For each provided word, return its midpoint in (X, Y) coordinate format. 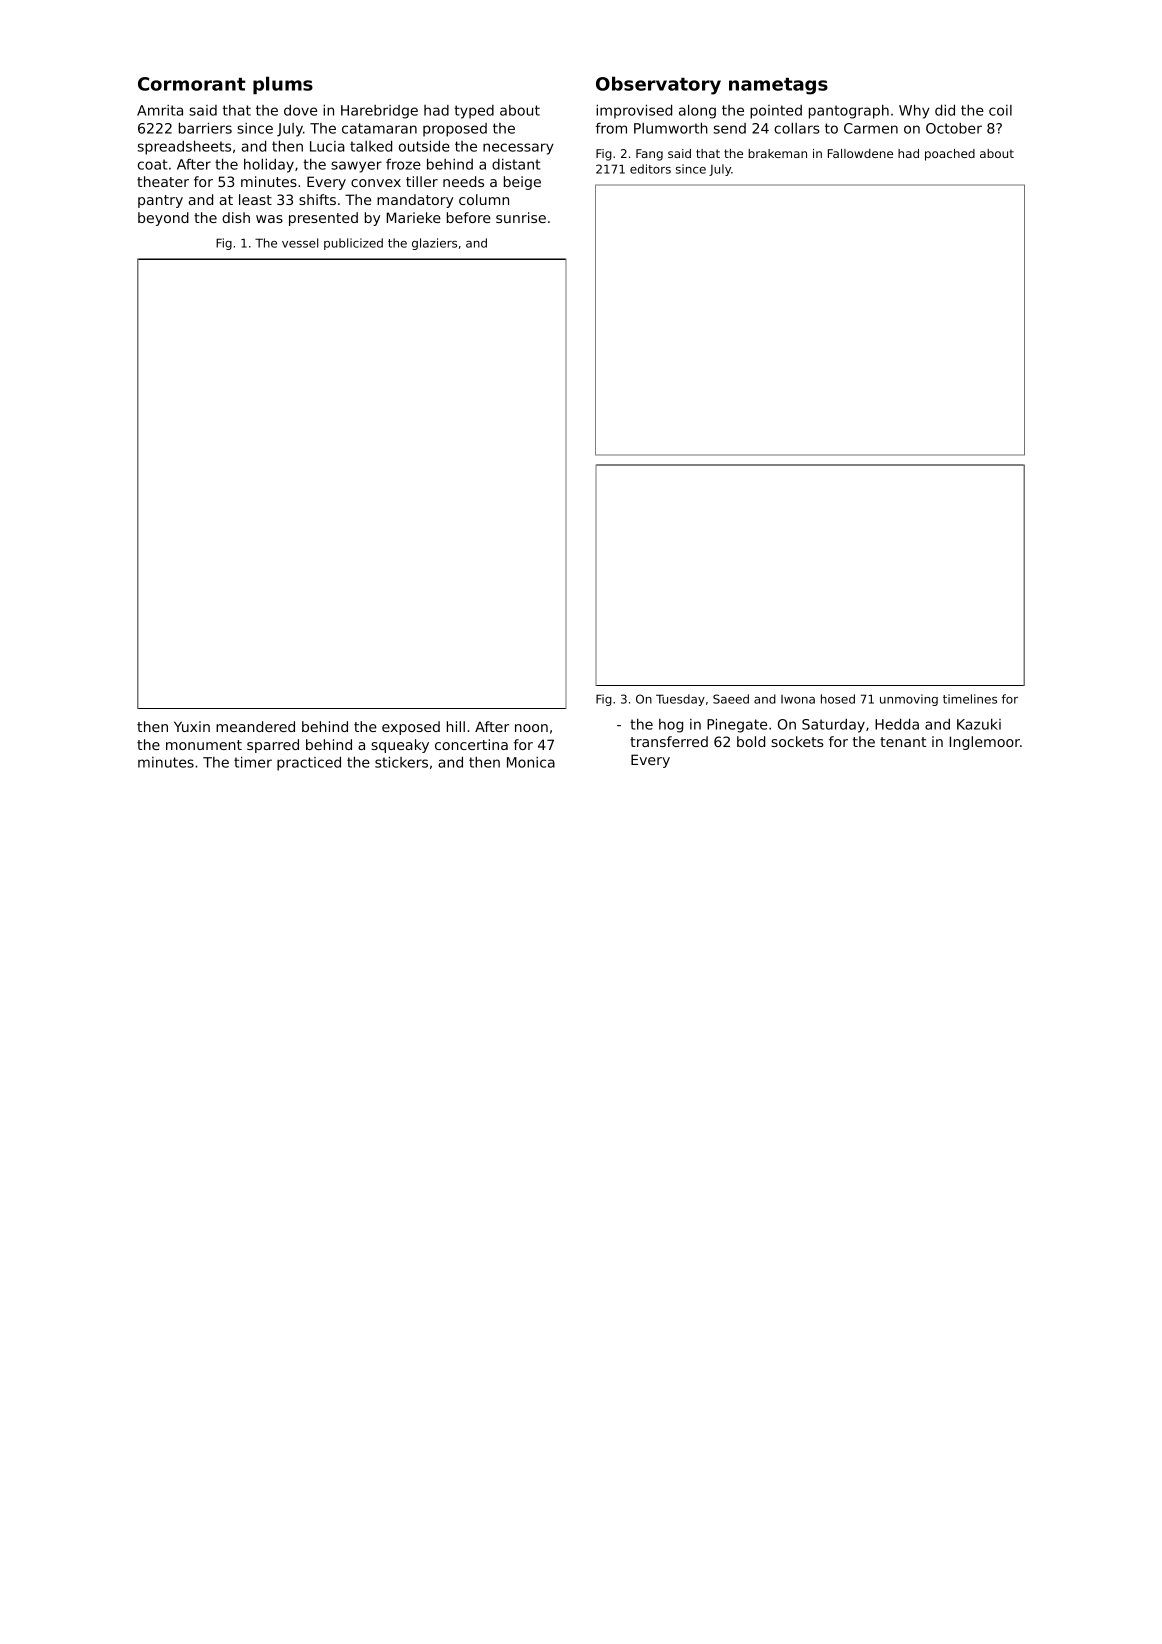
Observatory (658, 85)
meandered (255, 726)
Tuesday (680, 700)
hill (456, 726)
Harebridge (379, 112)
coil (1000, 110)
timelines (970, 699)
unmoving (909, 700)
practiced (309, 763)
